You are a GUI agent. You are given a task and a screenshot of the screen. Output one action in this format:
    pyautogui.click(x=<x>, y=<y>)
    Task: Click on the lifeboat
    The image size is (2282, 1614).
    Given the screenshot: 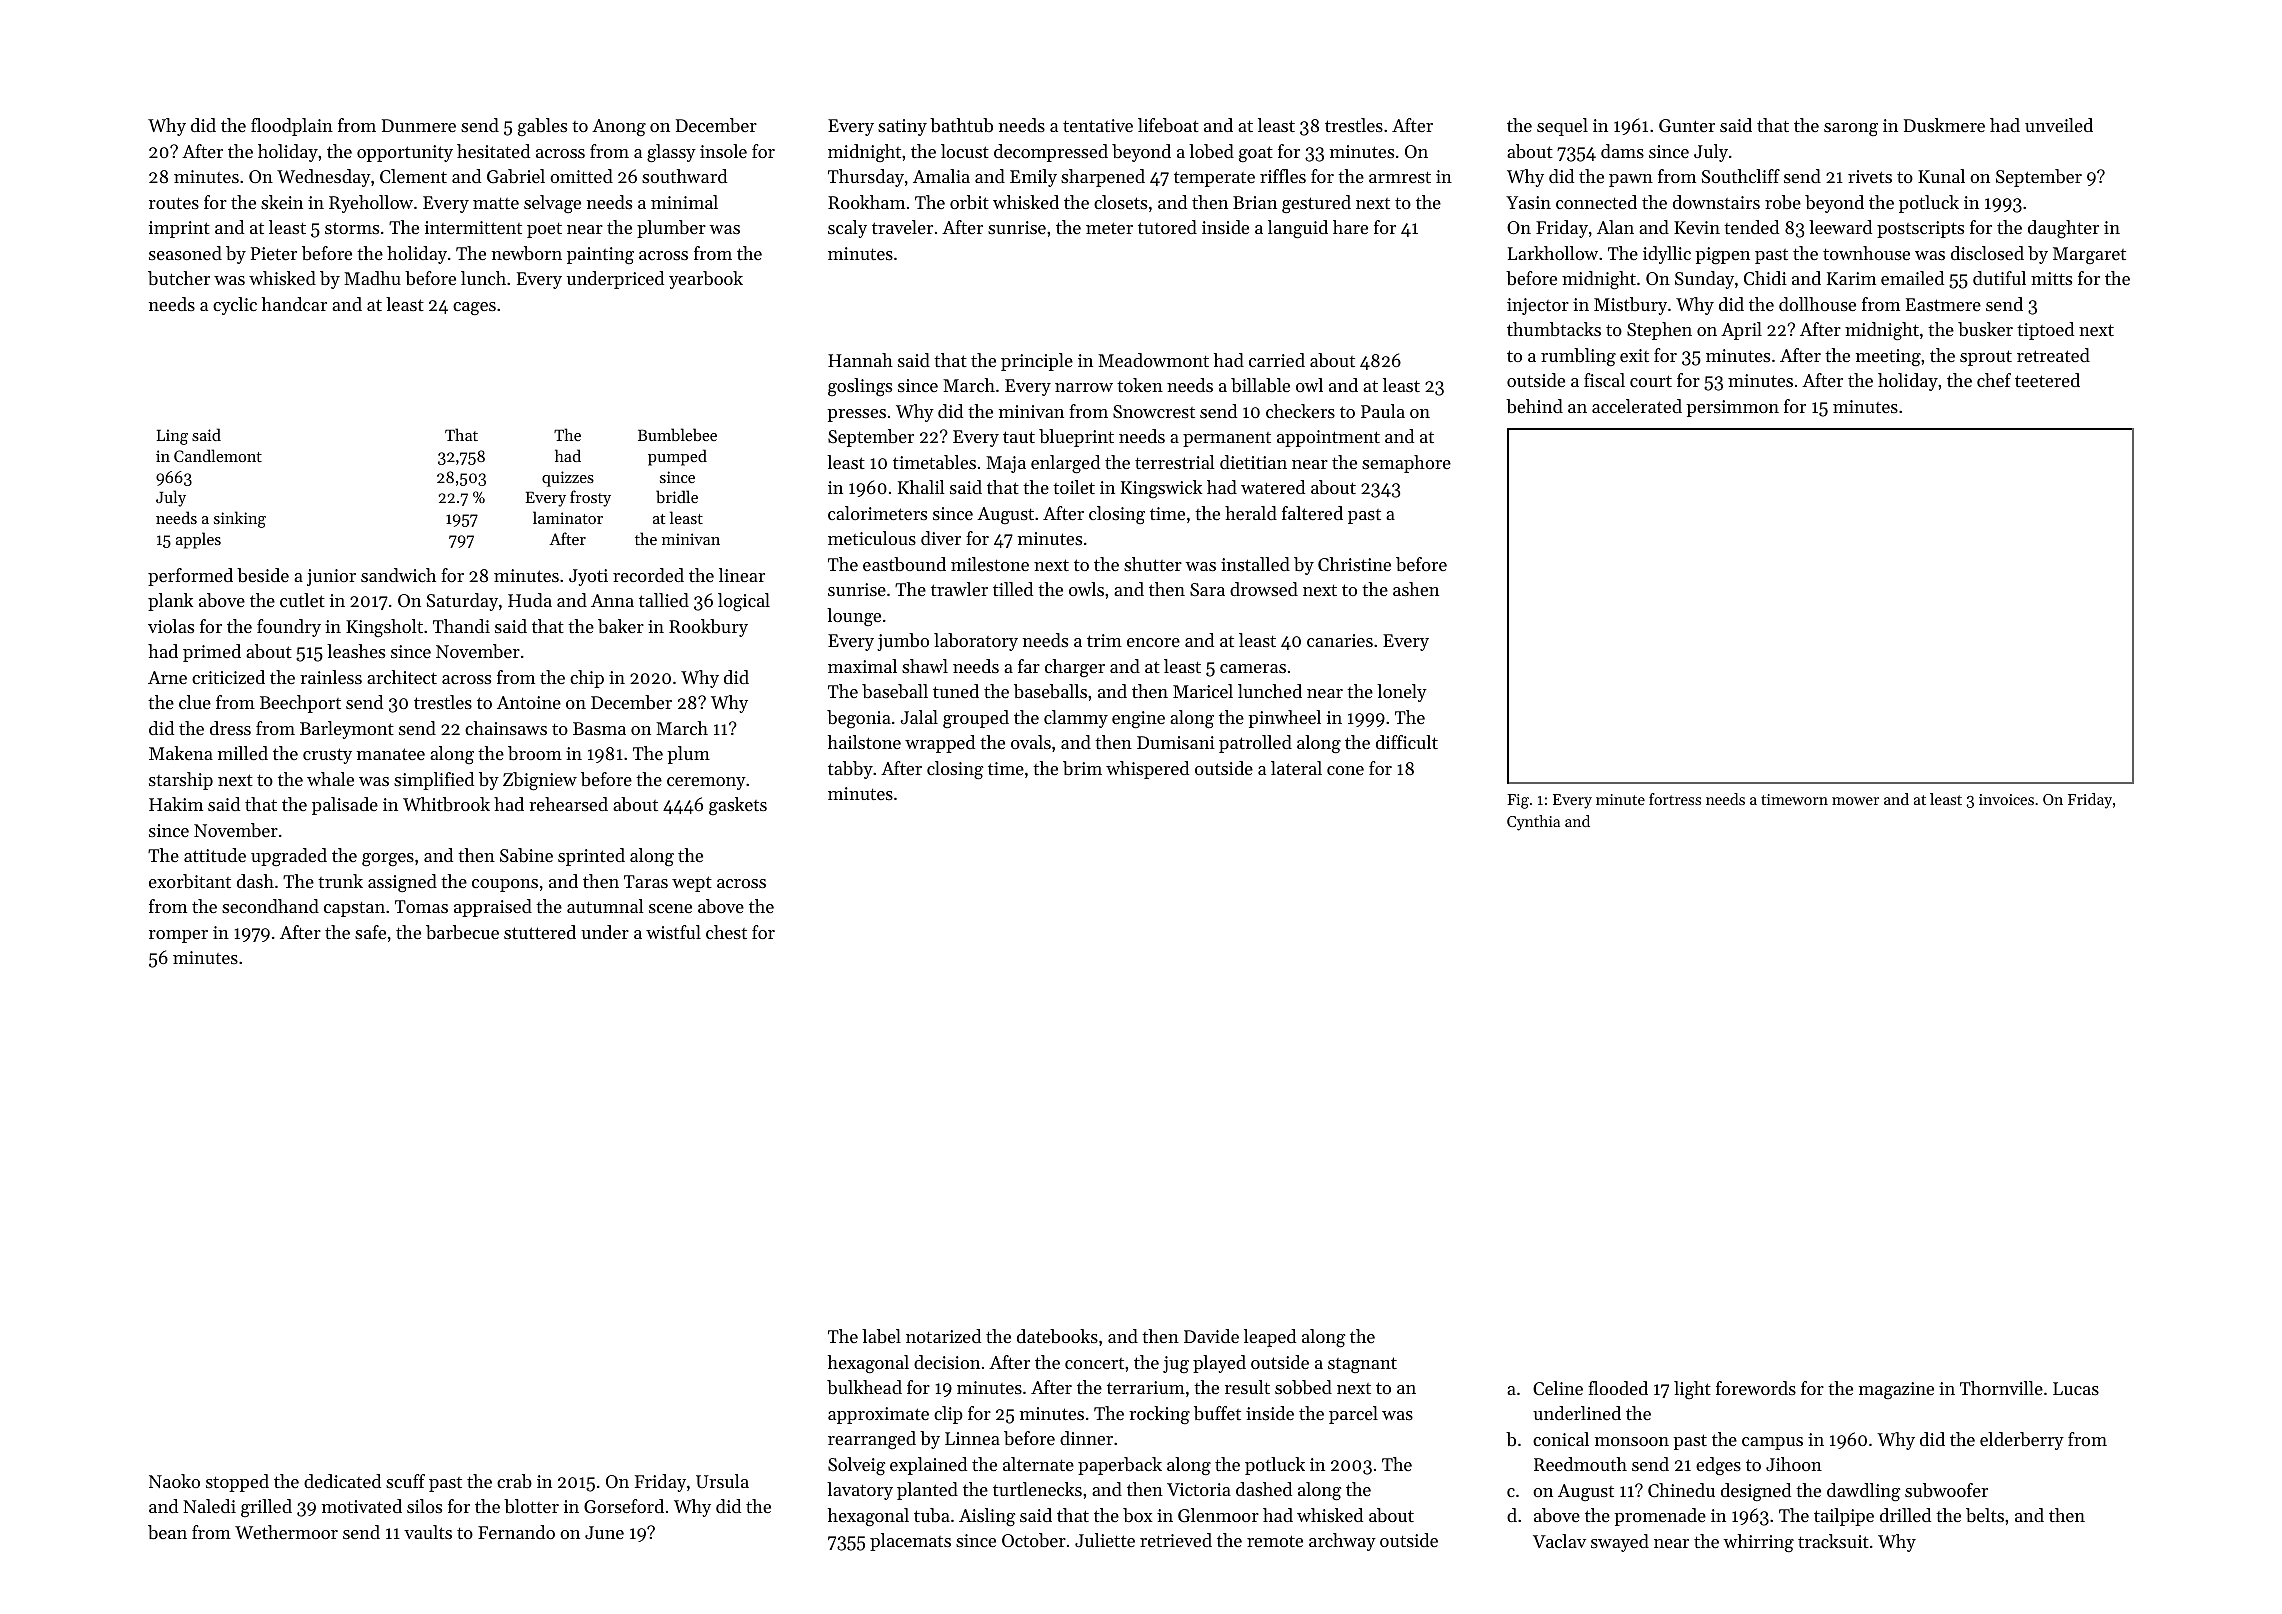 What is the action you would take?
    pyautogui.click(x=1168, y=125)
